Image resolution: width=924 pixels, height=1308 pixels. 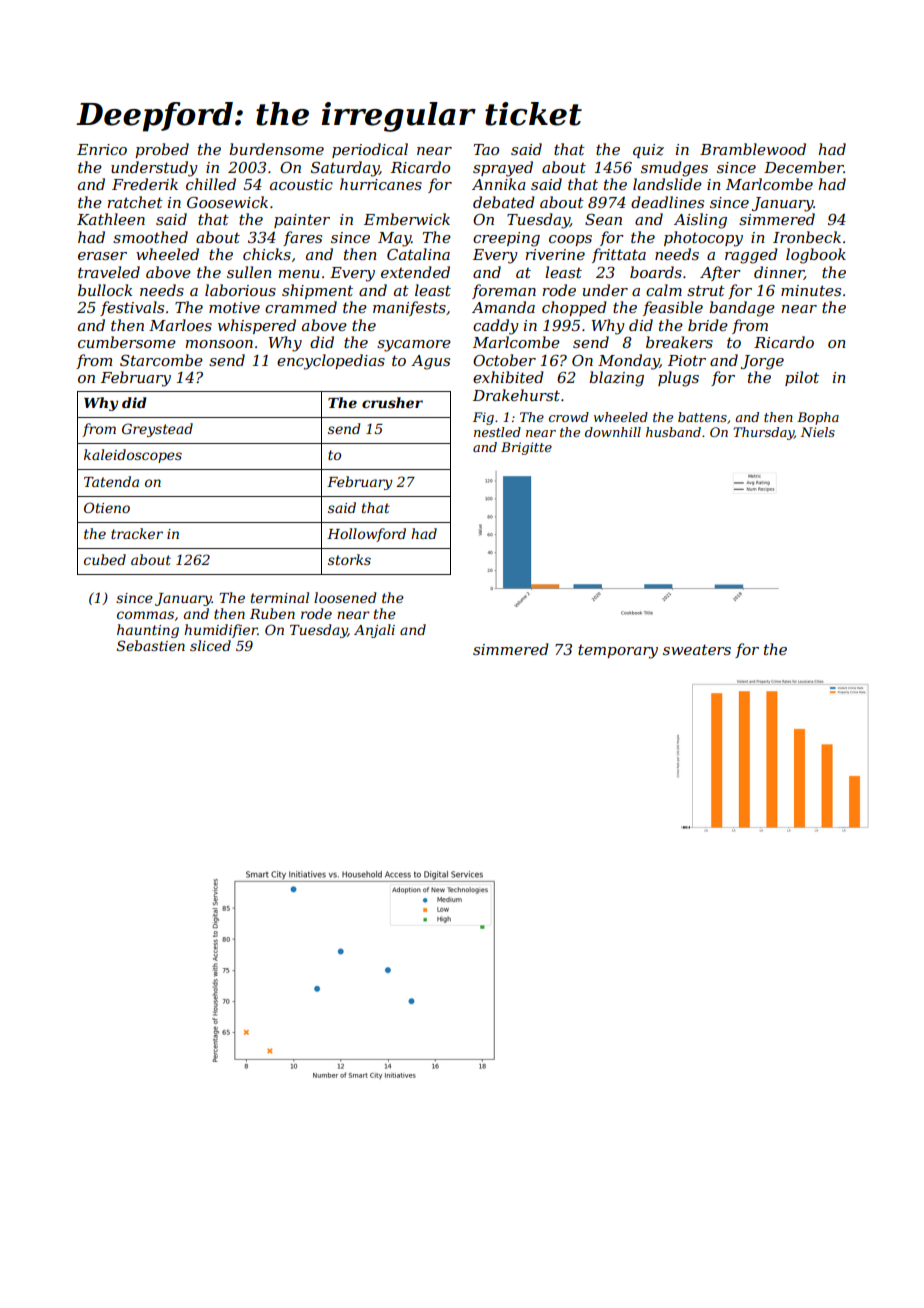 What do you see at coordinates (574, 308) in the screenshot?
I see `chopped` at bounding box center [574, 308].
